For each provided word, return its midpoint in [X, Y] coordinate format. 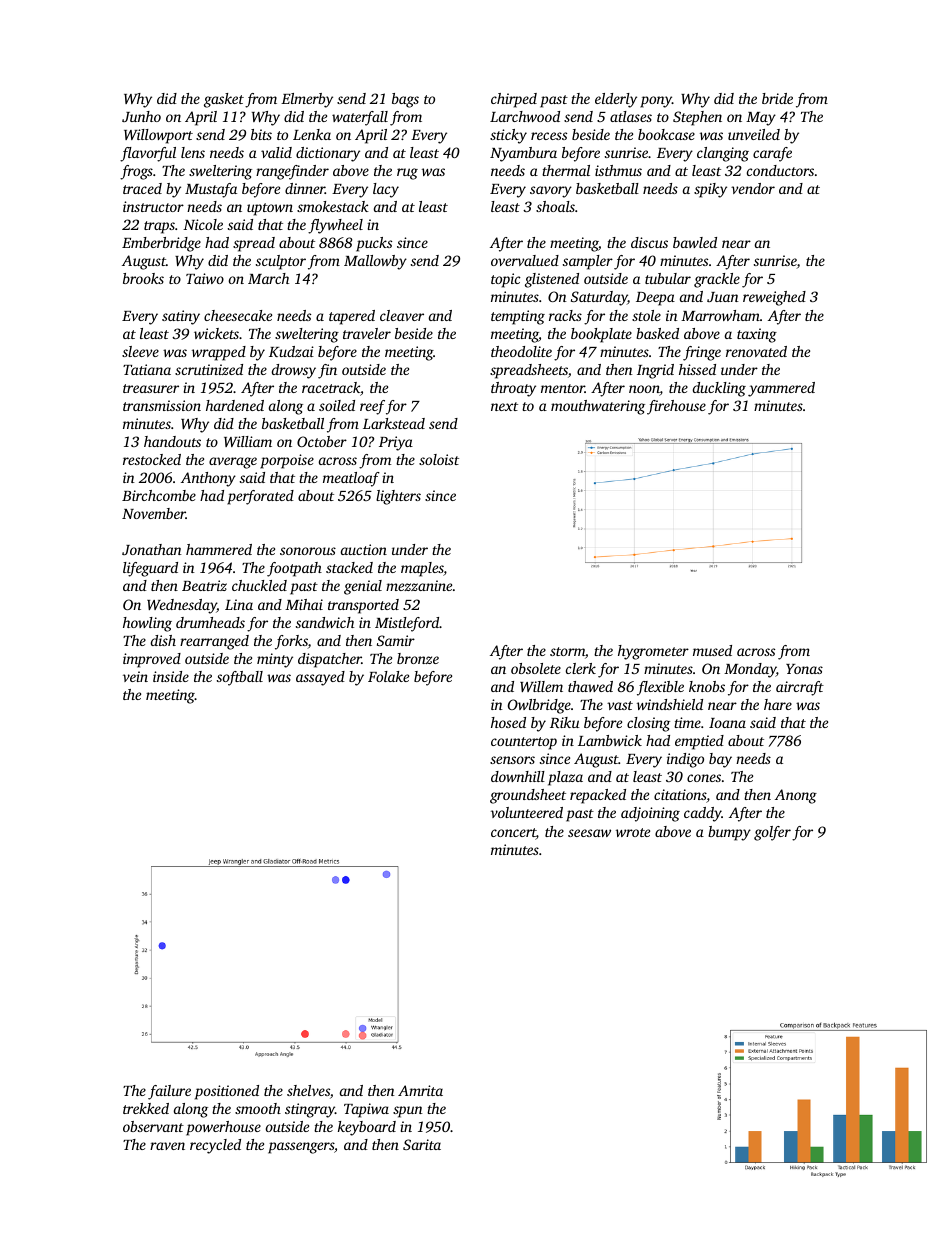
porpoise [287, 461]
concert [513, 834]
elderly [616, 100]
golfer [772, 833]
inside [171, 676]
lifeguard [150, 569]
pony [656, 102]
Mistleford [407, 624]
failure [169, 1092]
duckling [719, 389]
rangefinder [292, 172]
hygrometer [653, 652]
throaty [513, 389]
